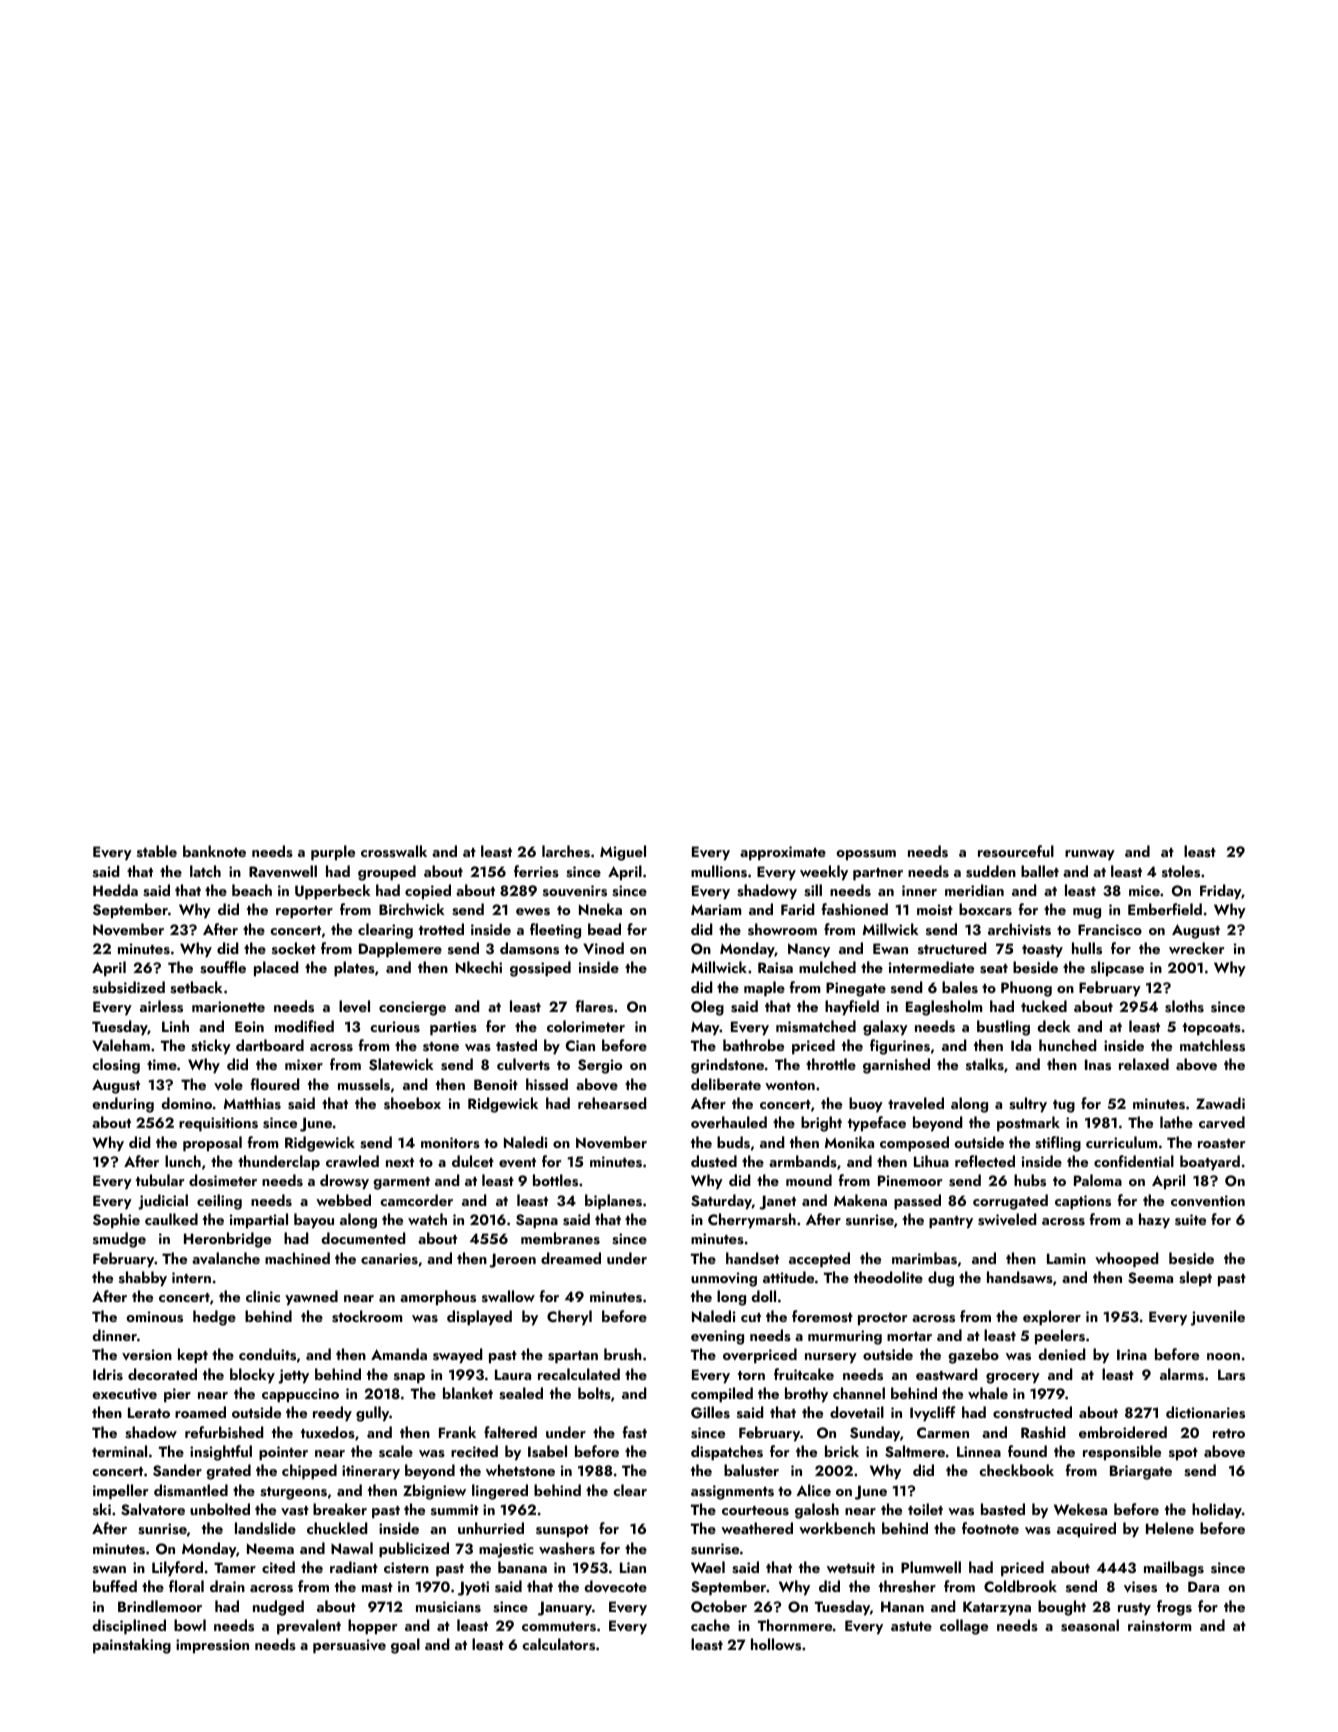 The width and height of the page is (1338, 1732). What do you see at coordinates (623, 853) in the page?
I see `Miguel` at bounding box center [623, 853].
